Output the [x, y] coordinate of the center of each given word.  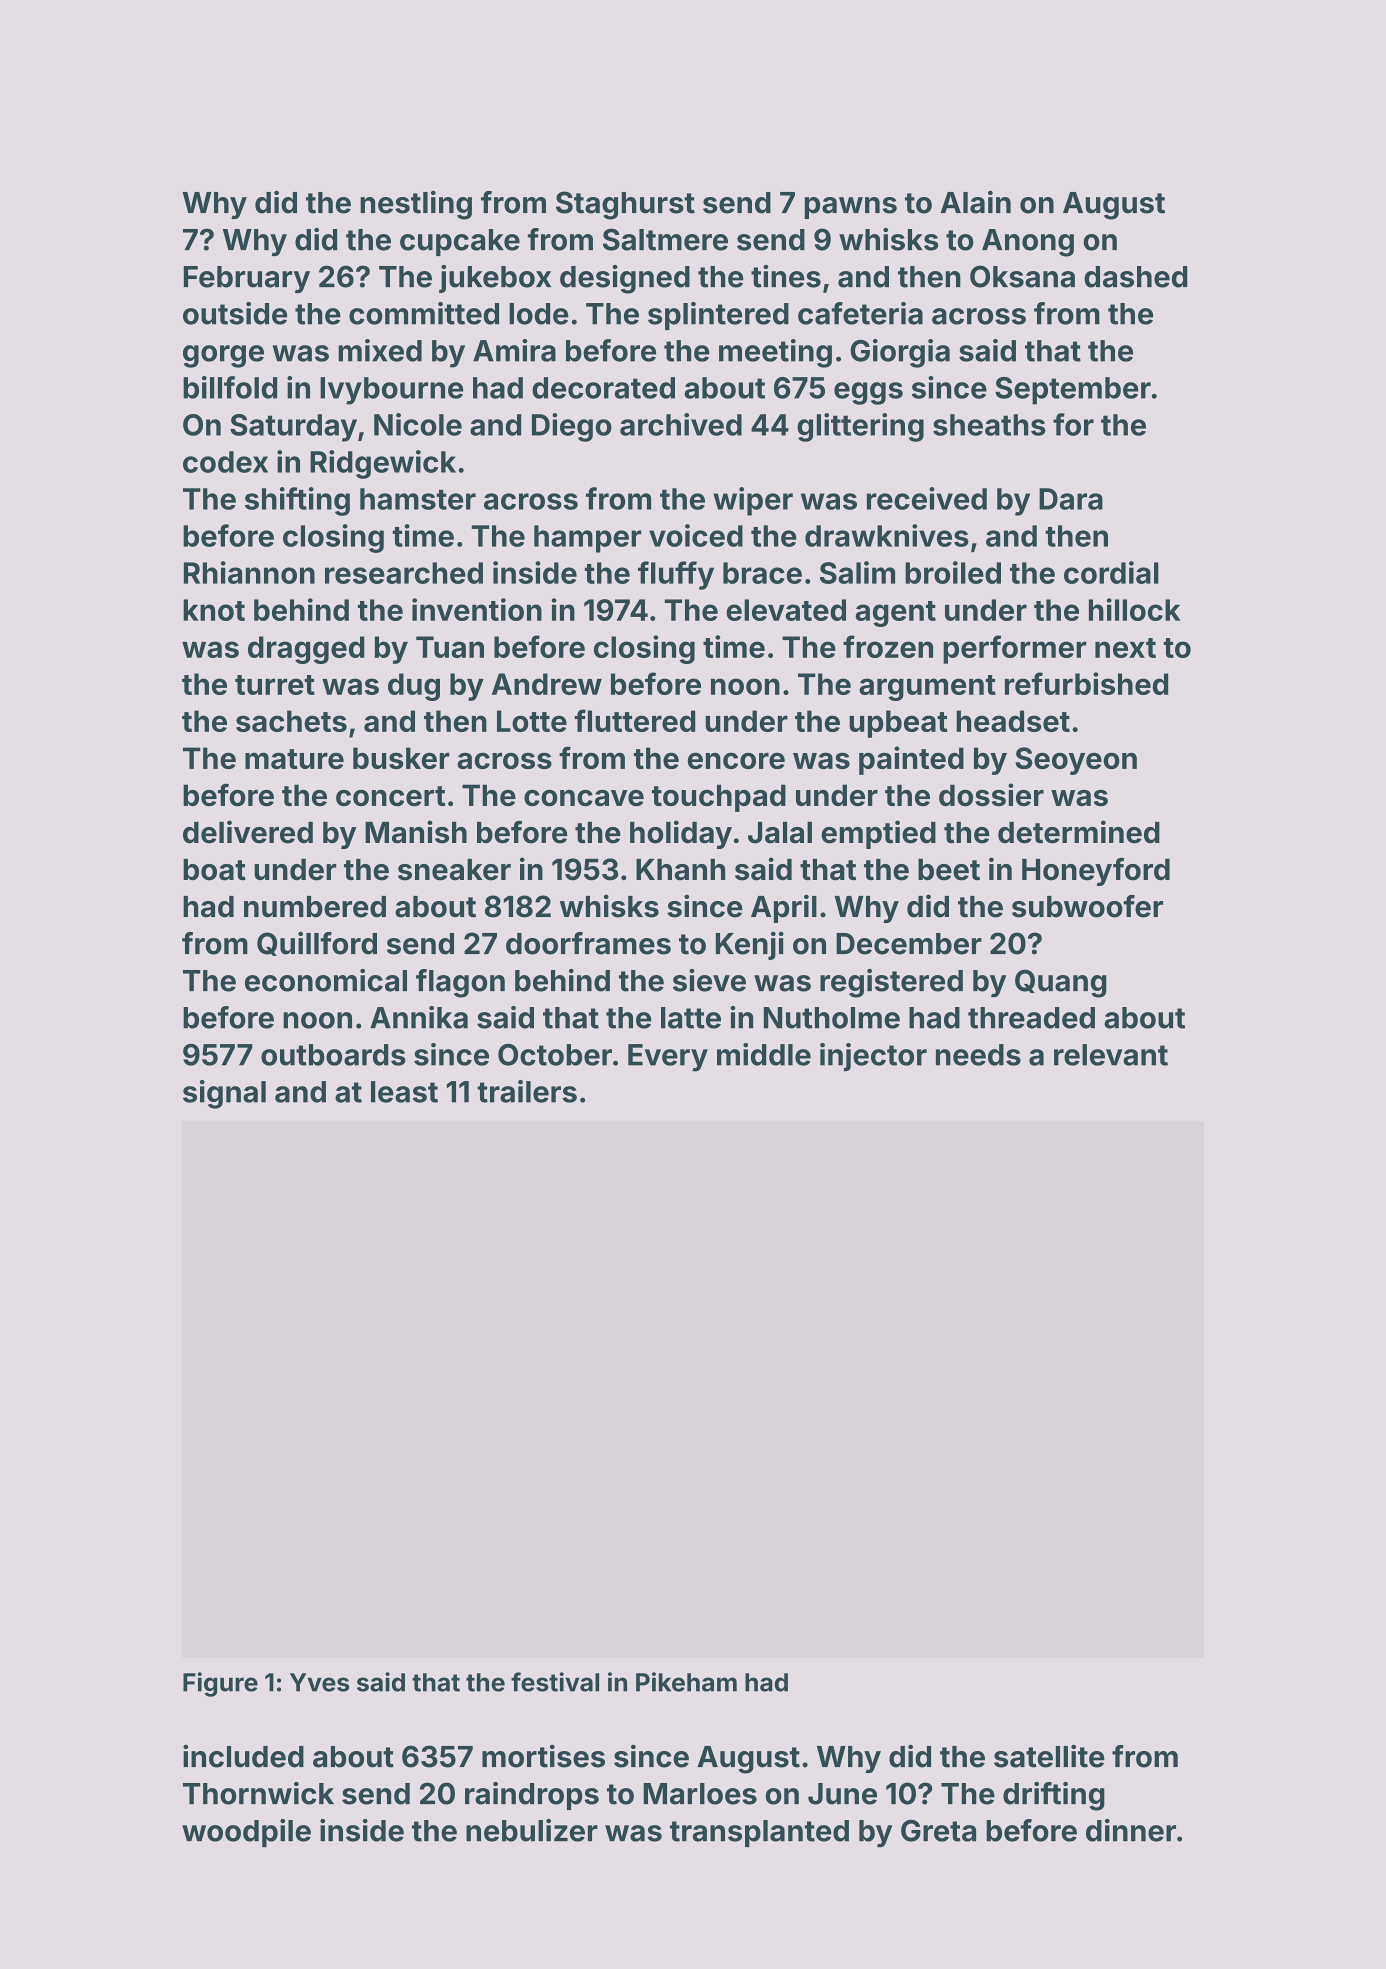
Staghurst [625, 205]
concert [390, 796]
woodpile [246, 1833]
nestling [416, 205]
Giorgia [900, 353]
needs [978, 1055]
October [555, 1055]
